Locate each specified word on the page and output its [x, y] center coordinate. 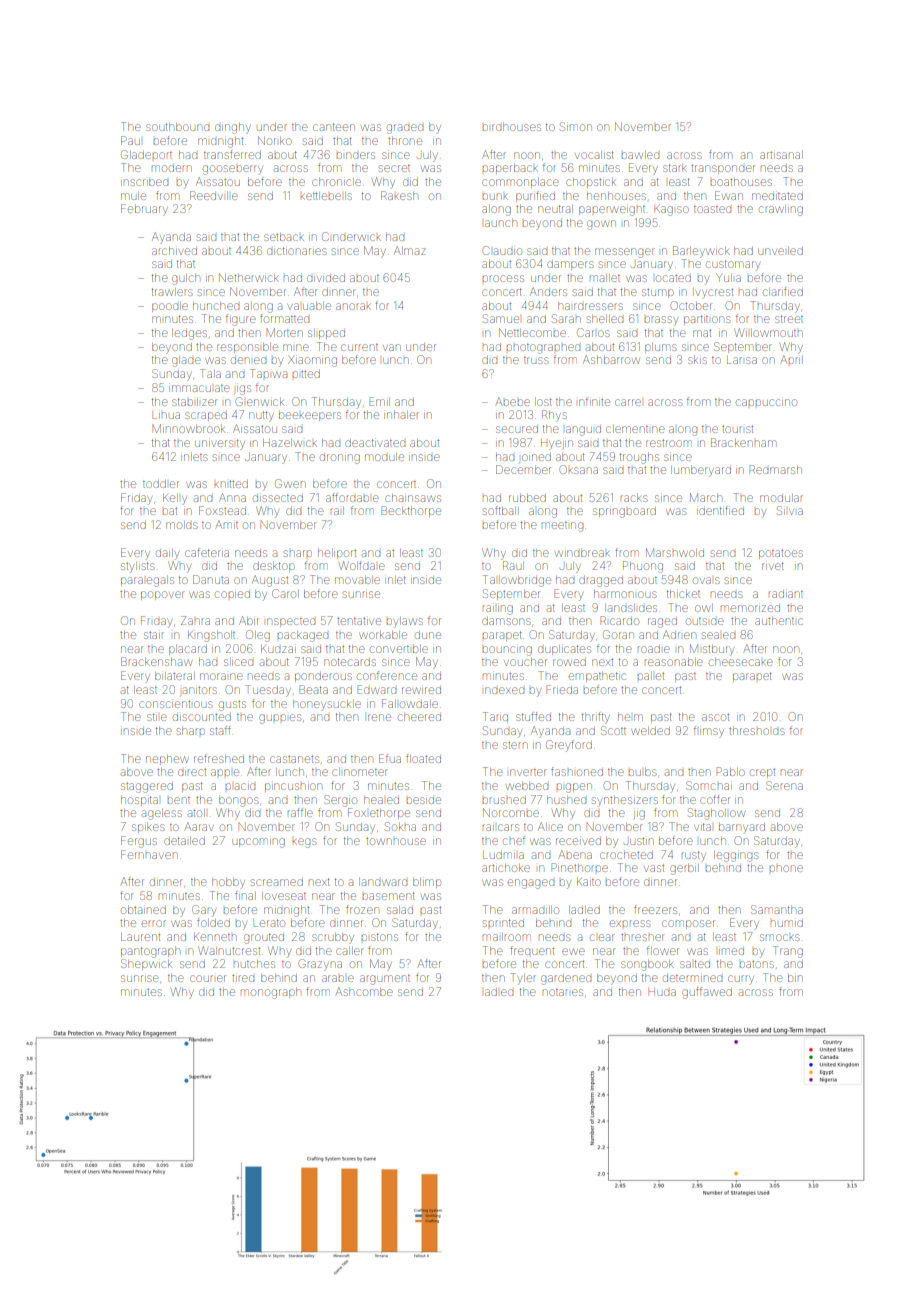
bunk [495, 196]
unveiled [780, 251]
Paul [130, 140]
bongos [238, 801]
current [359, 347]
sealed [718, 635]
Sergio [340, 801]
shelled [605, 319]
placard [188, 650]
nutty [261, 416]
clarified [783, 291]
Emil [380, 401]
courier [208, 978]
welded [650, 731]
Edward [377, 689]
